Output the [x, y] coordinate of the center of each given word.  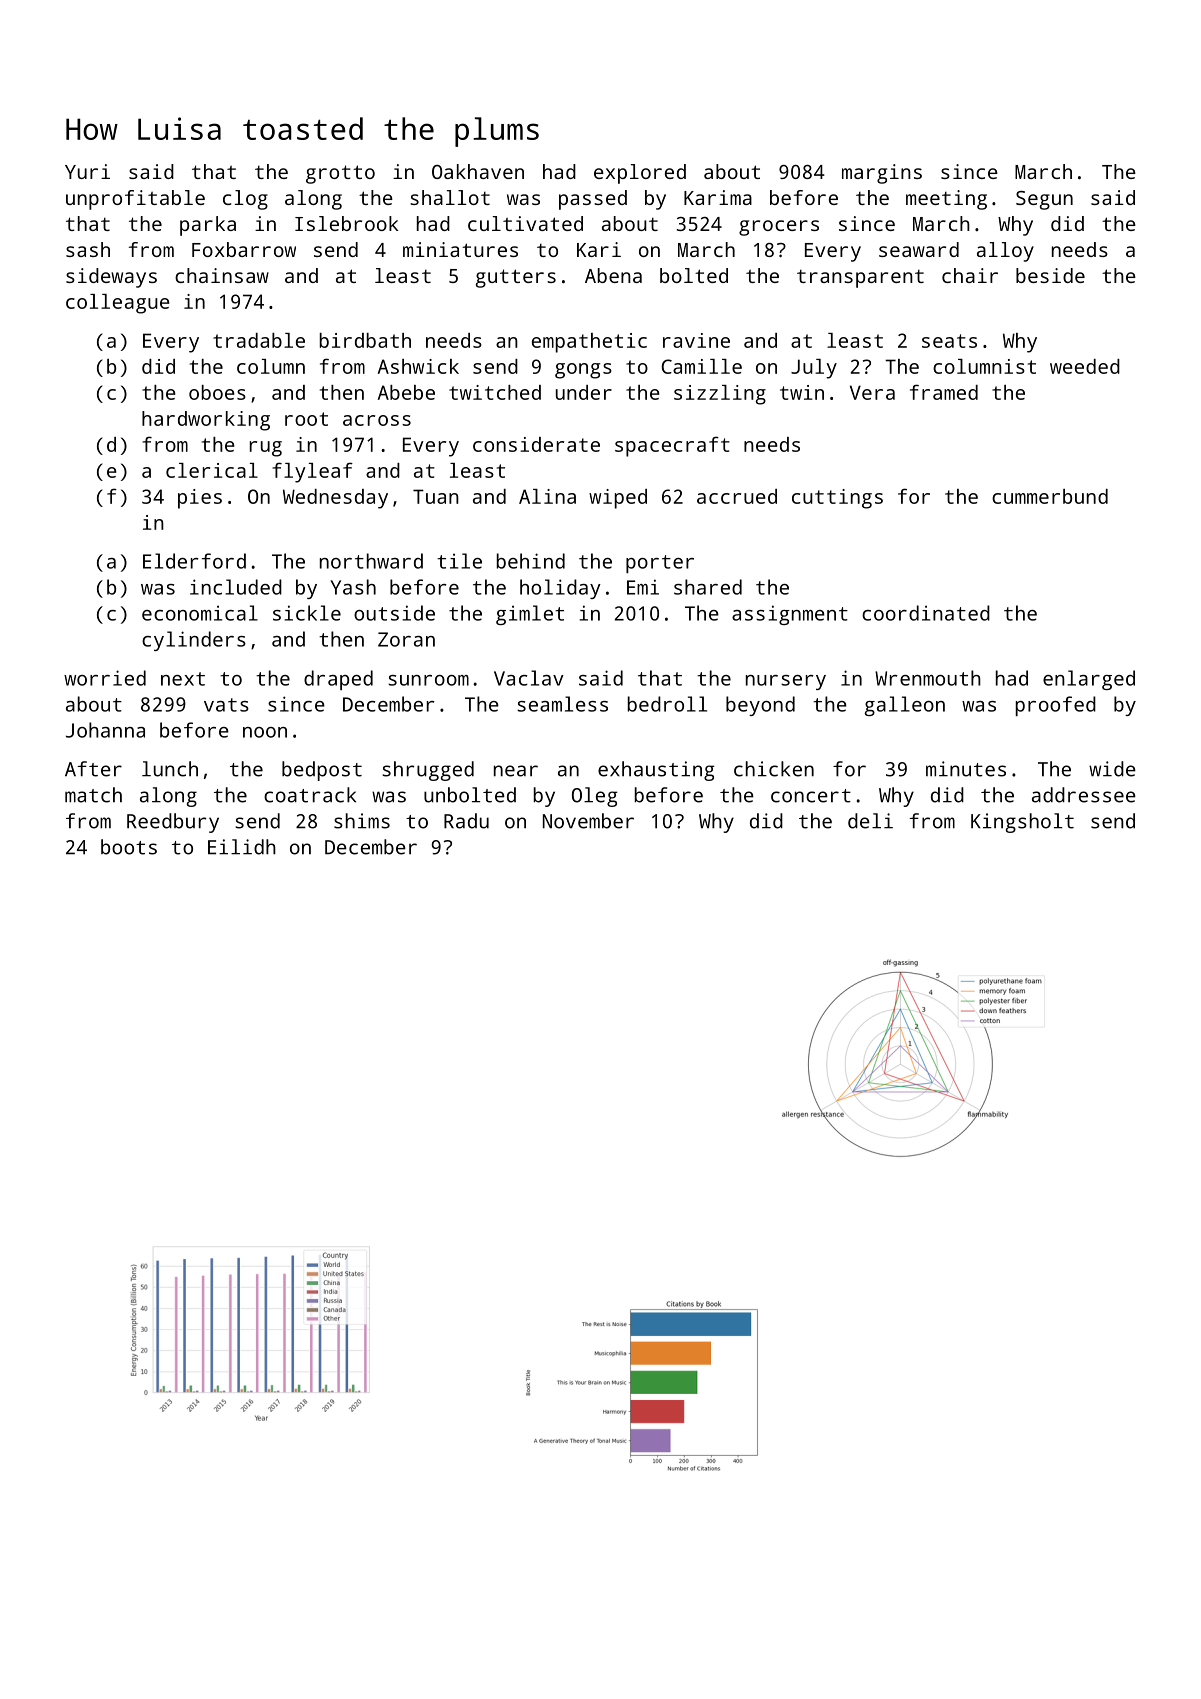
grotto [340, 174]
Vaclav [529, 678]
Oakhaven [478, 171]
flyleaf [312, 472]
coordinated [926, 613]
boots [129, 847]
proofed [1056, 706]
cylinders [194, 641]
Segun [1044, 200]
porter [660, 564]
